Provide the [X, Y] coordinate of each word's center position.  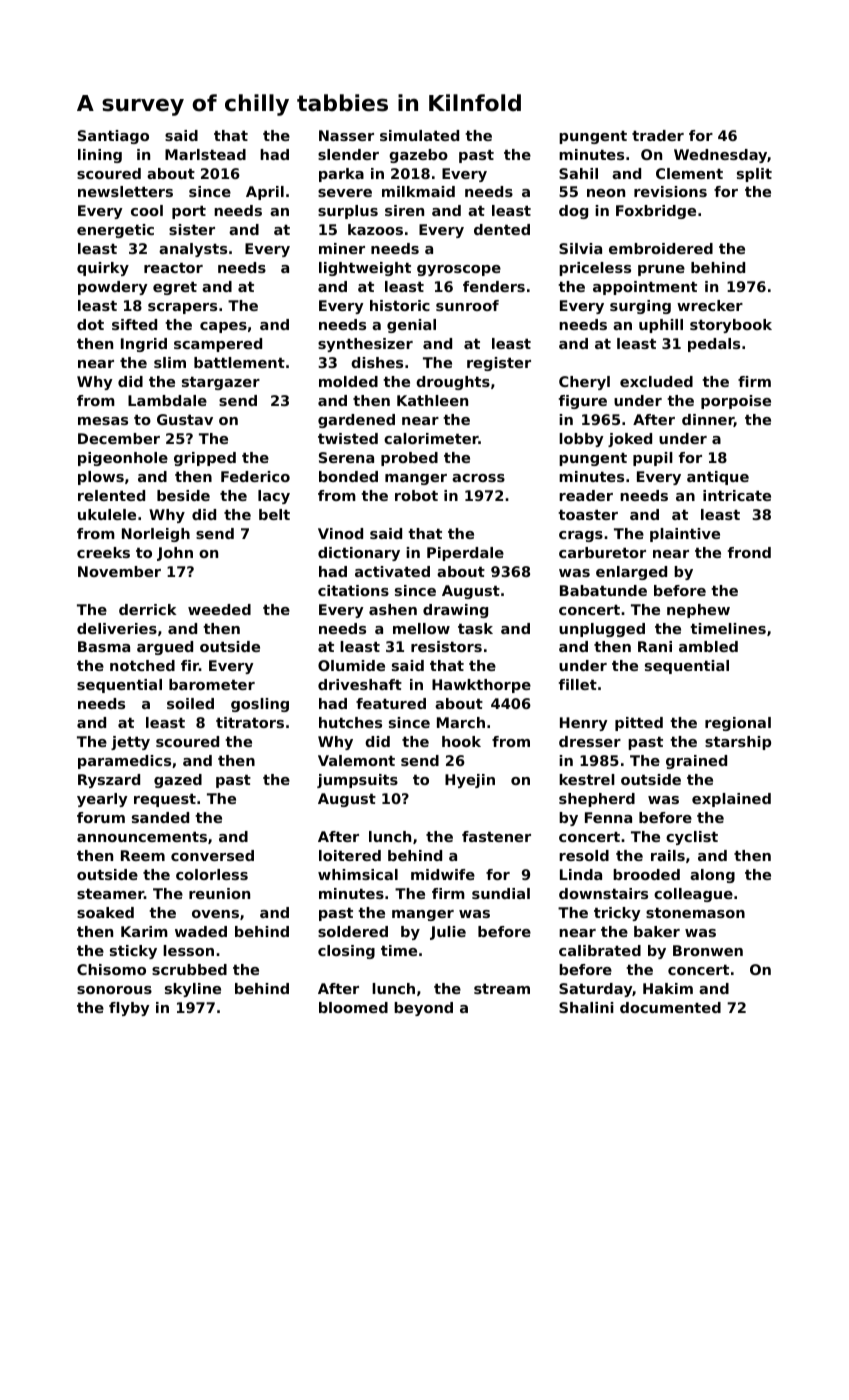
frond [749, 552]
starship [738, 743]
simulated [419, 135]
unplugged [602, 630]
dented [502, 229]
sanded [160, 817]
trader [658, 135]
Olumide [351, 665]
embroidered [661, 248]
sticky [133, 952]
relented [111, 495]
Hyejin [470, 781]
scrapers [182, 308]
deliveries [117, 628]
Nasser [346, 135]
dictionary [359, 554]
